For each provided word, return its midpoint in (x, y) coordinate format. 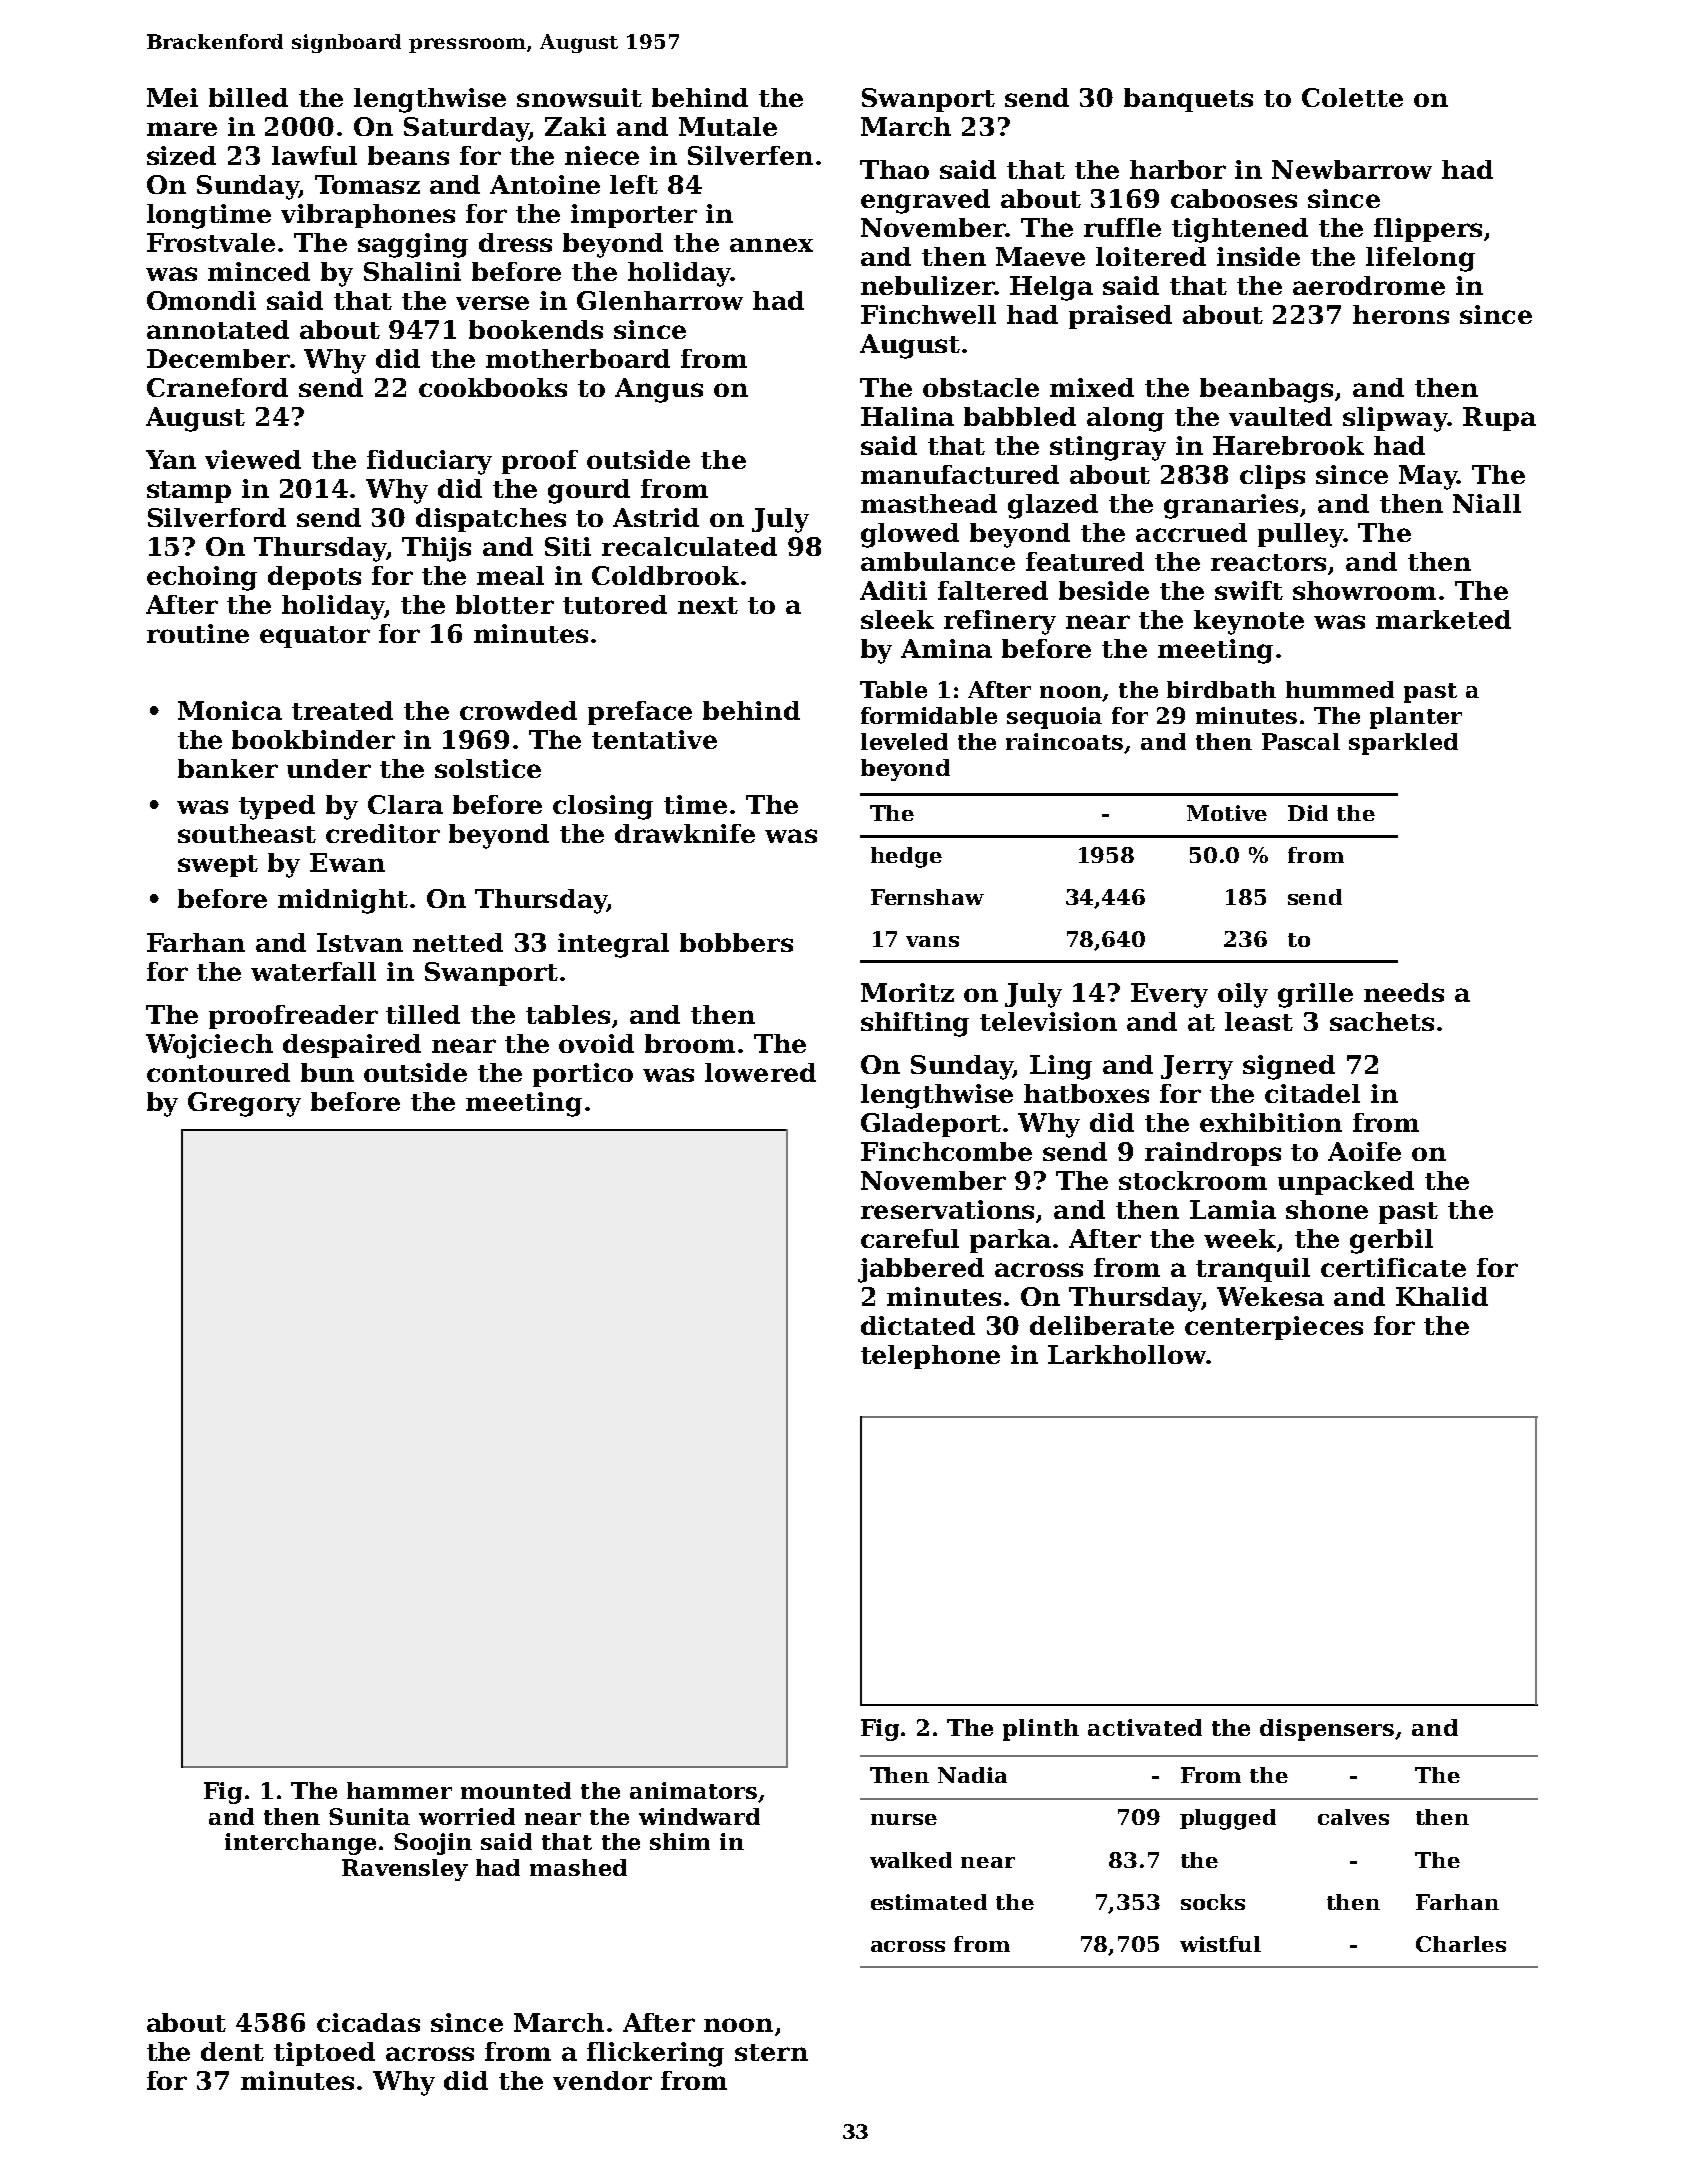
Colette (1352, 97)
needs (1404, 992)
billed (248, 97)
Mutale (728, 126)
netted (458, 942)
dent (232, 2051)
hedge (906, 857)
